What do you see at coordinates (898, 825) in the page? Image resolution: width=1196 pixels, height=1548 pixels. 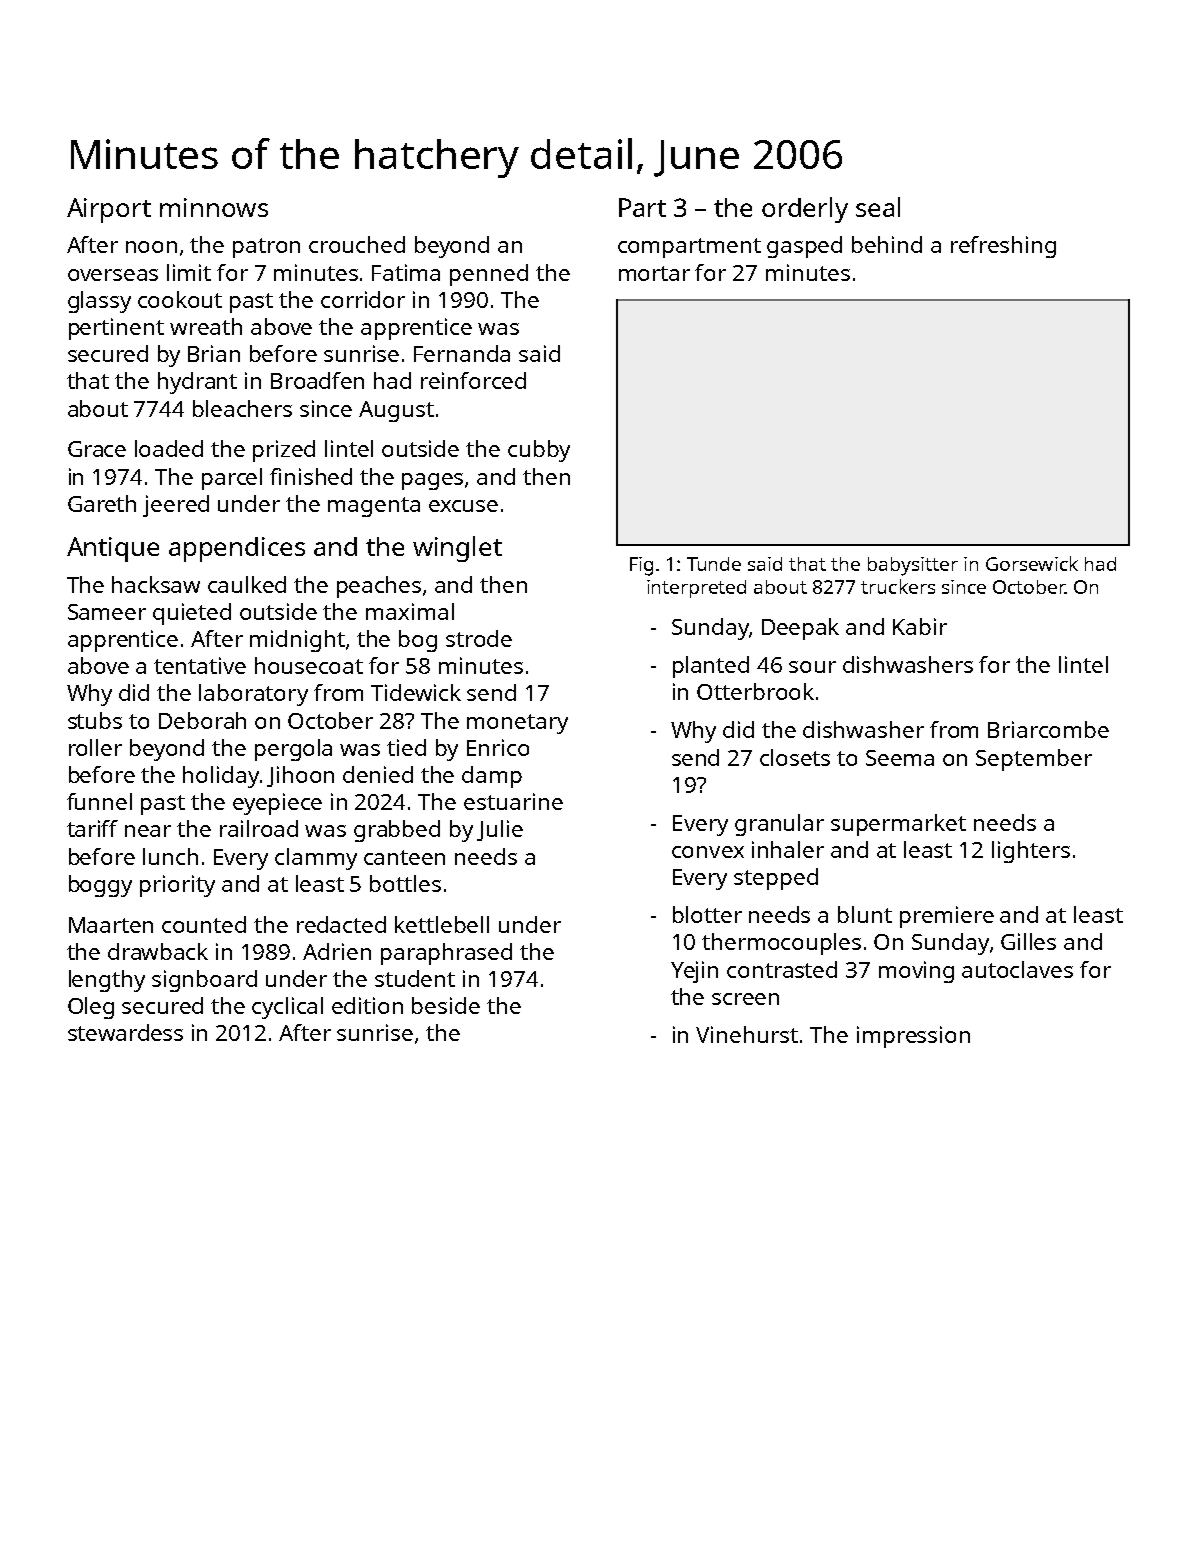 I see `supermarket` at bounding box center [898, 825].
